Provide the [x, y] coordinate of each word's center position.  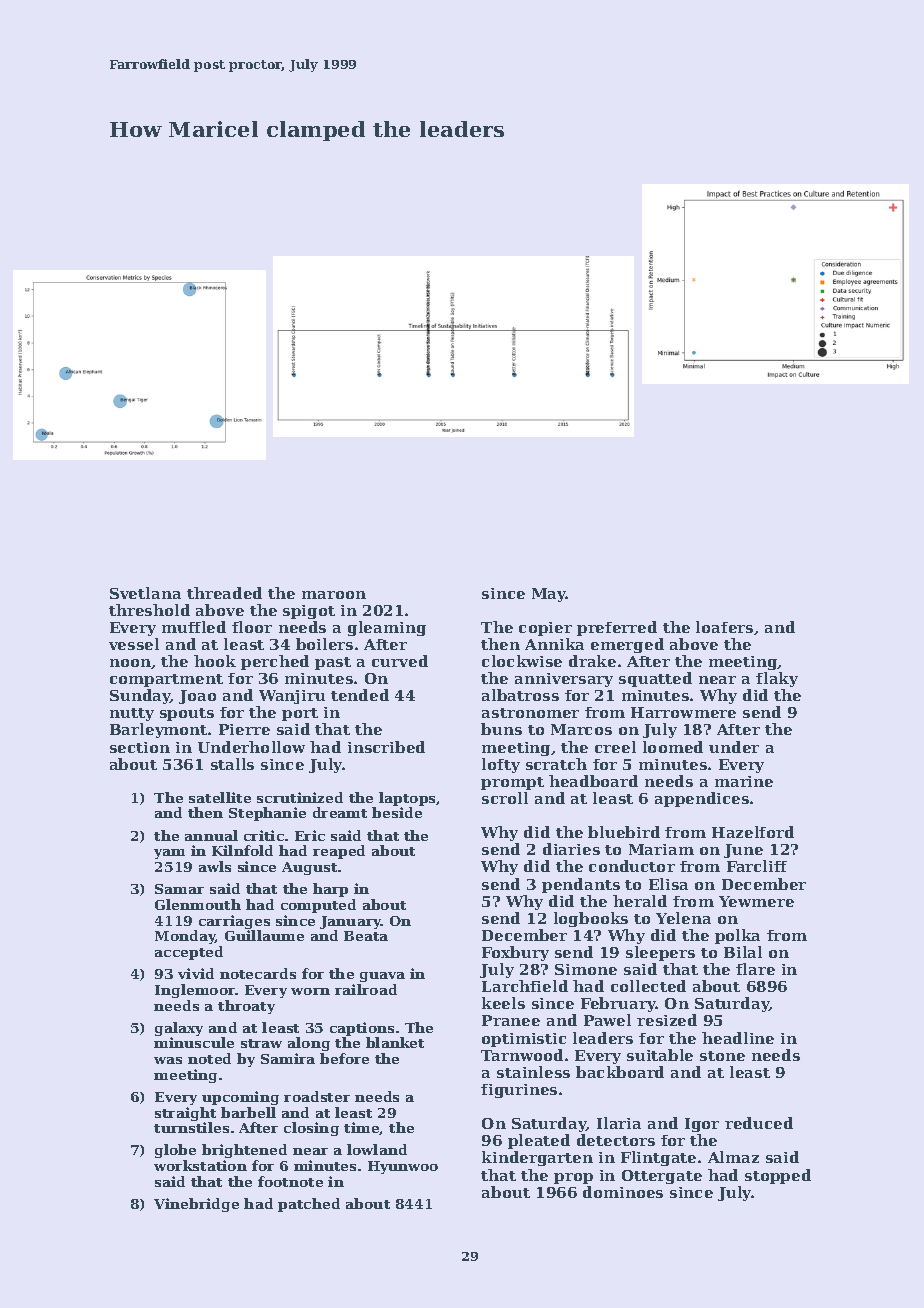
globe [175, 1151]
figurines [519, 1091]
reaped [339, 852]
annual [211, 835]
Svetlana [145, 593]
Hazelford [753, 832]
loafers [724, 627]
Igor [702, 1125]
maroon [334, 595]
